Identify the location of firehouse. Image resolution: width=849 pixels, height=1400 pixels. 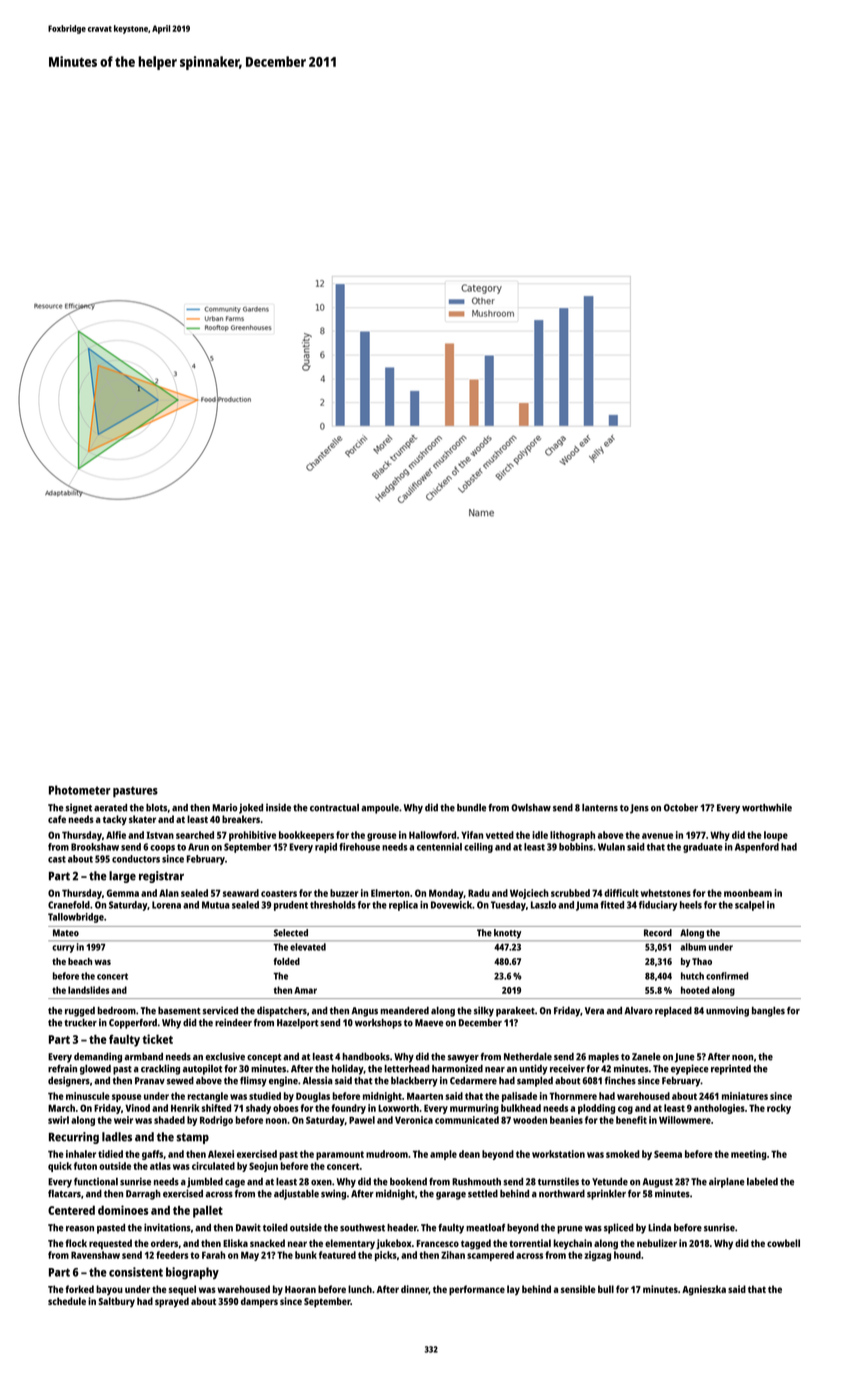
(359, 847).
